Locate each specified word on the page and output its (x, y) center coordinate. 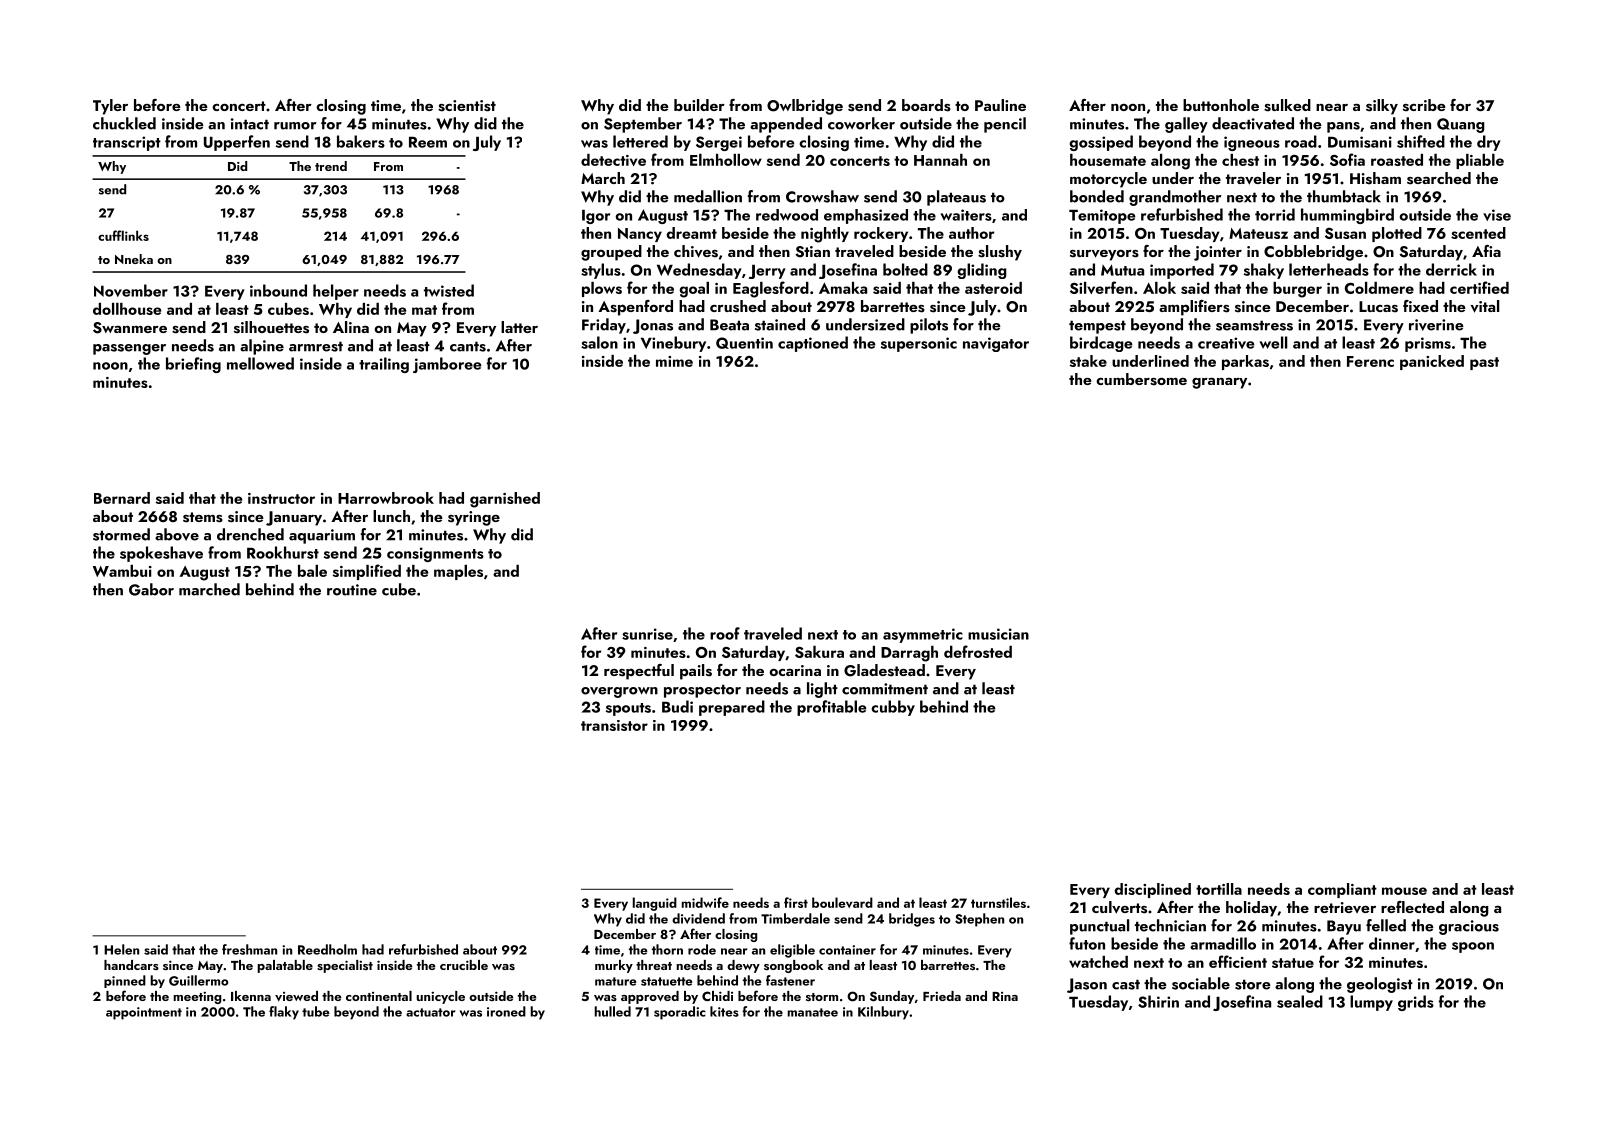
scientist (467, 106)
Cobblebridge (1313, 253)
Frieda (942, 996)
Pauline (1000, 105)
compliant (1342, 890)
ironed (506, 1011)
